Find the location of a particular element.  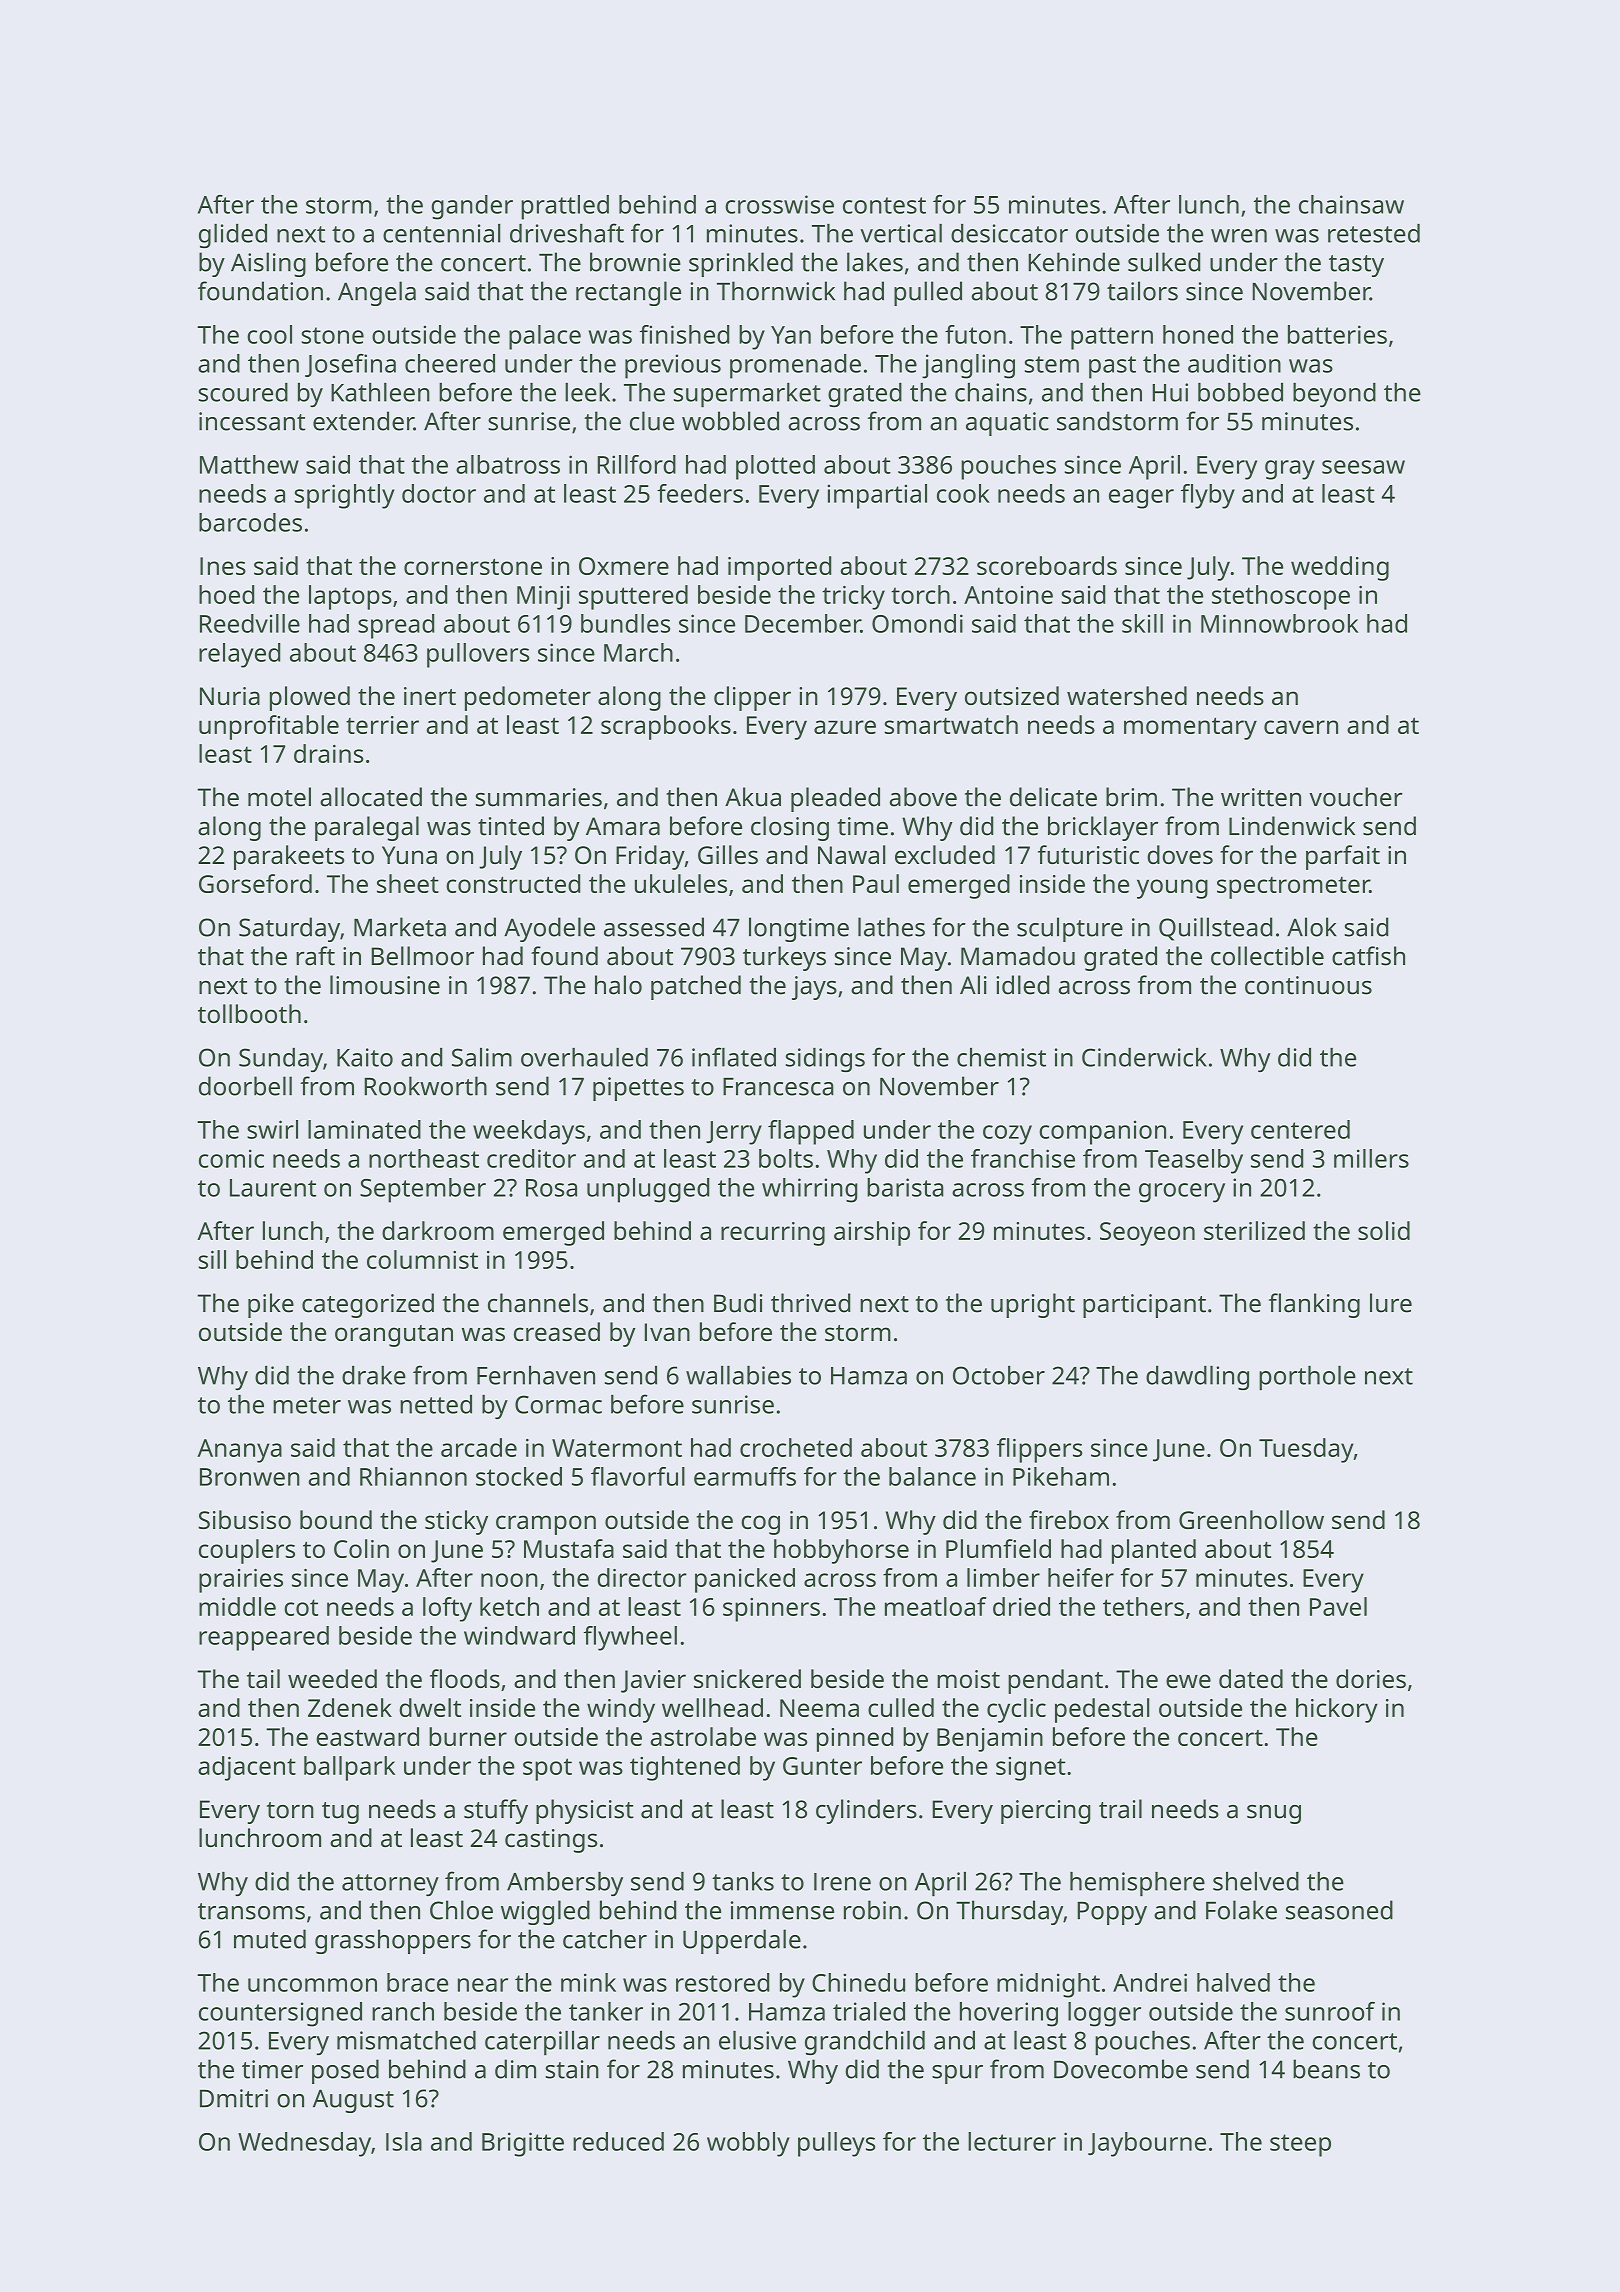

Isla is located at coordinates (404, 2141).
